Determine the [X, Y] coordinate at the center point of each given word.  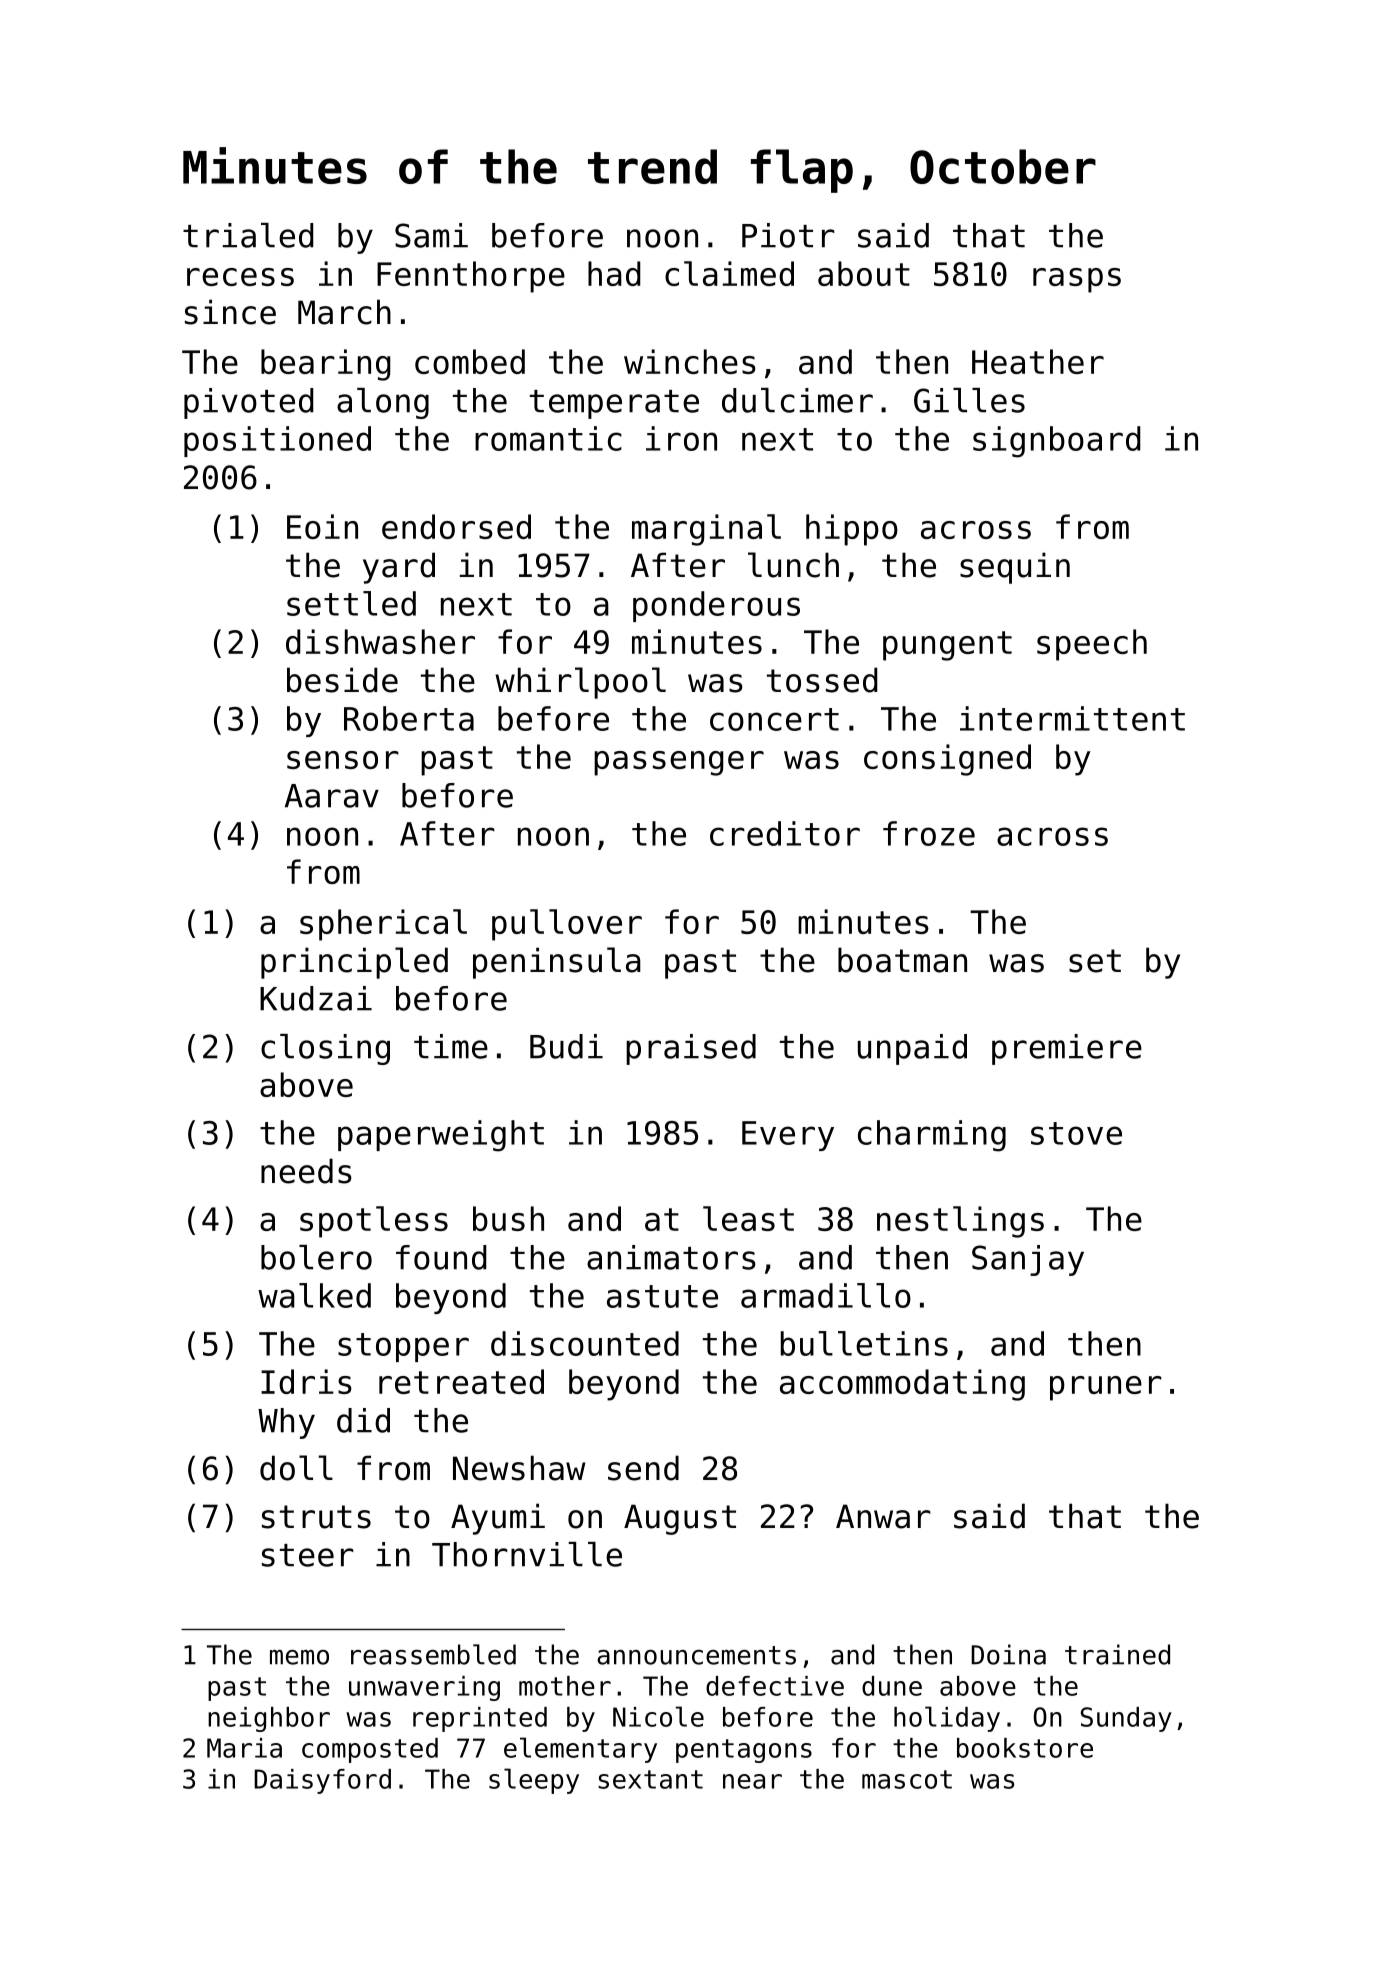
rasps [1077, 280]
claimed [729, 273]
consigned [947, 760]
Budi [566, 1046]
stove [1076, 1133]
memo [299, 1657]
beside [342, 680]
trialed [248, 235]
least [748, 1218]
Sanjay [1028, 1260]
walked [314, 1295]
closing [325, 1049]
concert [774, 719]
